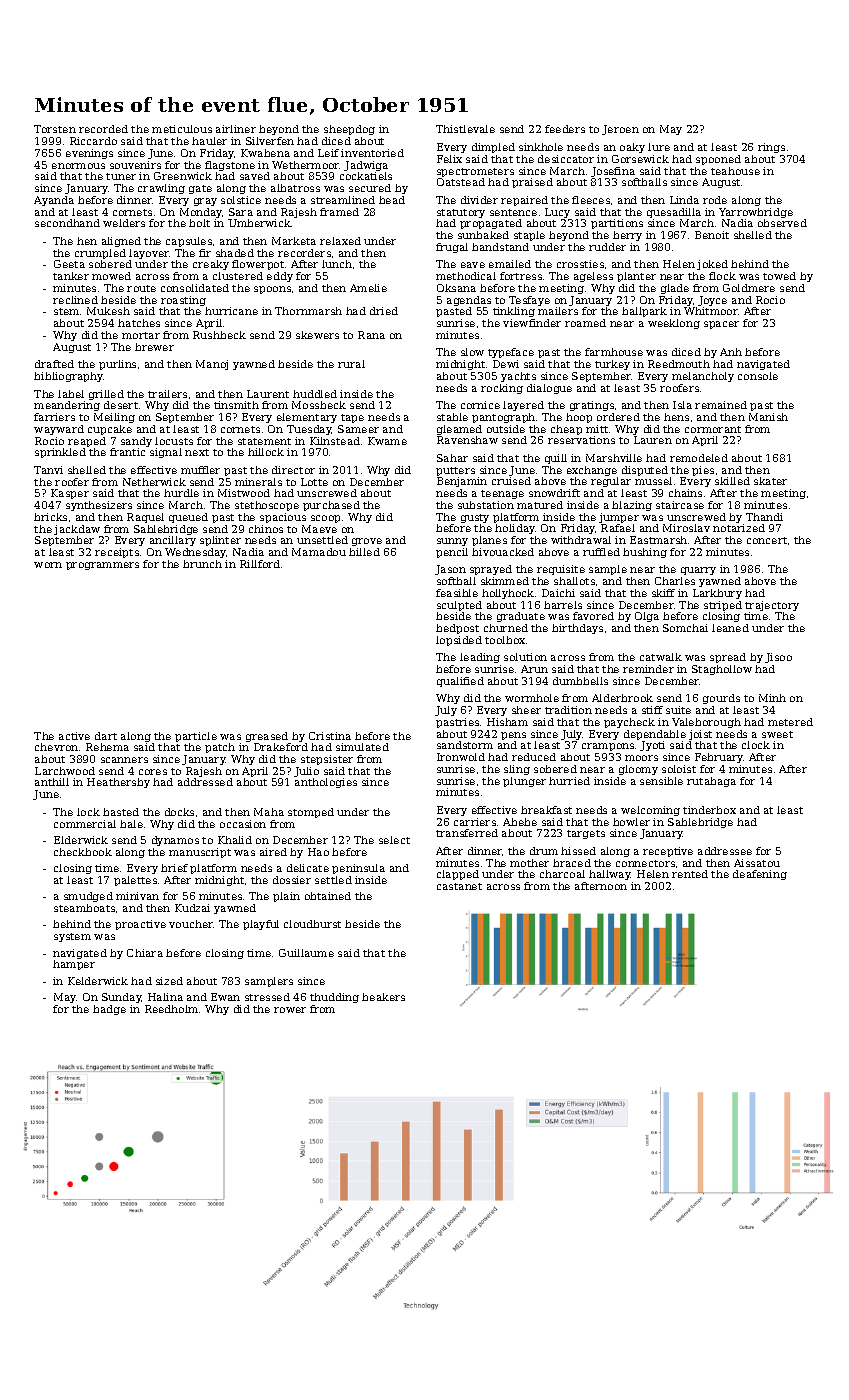 The width and height of the screenshot is (849, 1400). What do you see at coordinates (620, 130) in the screenshot?
I see `Jeroen` at bounding box center [620, 130].
